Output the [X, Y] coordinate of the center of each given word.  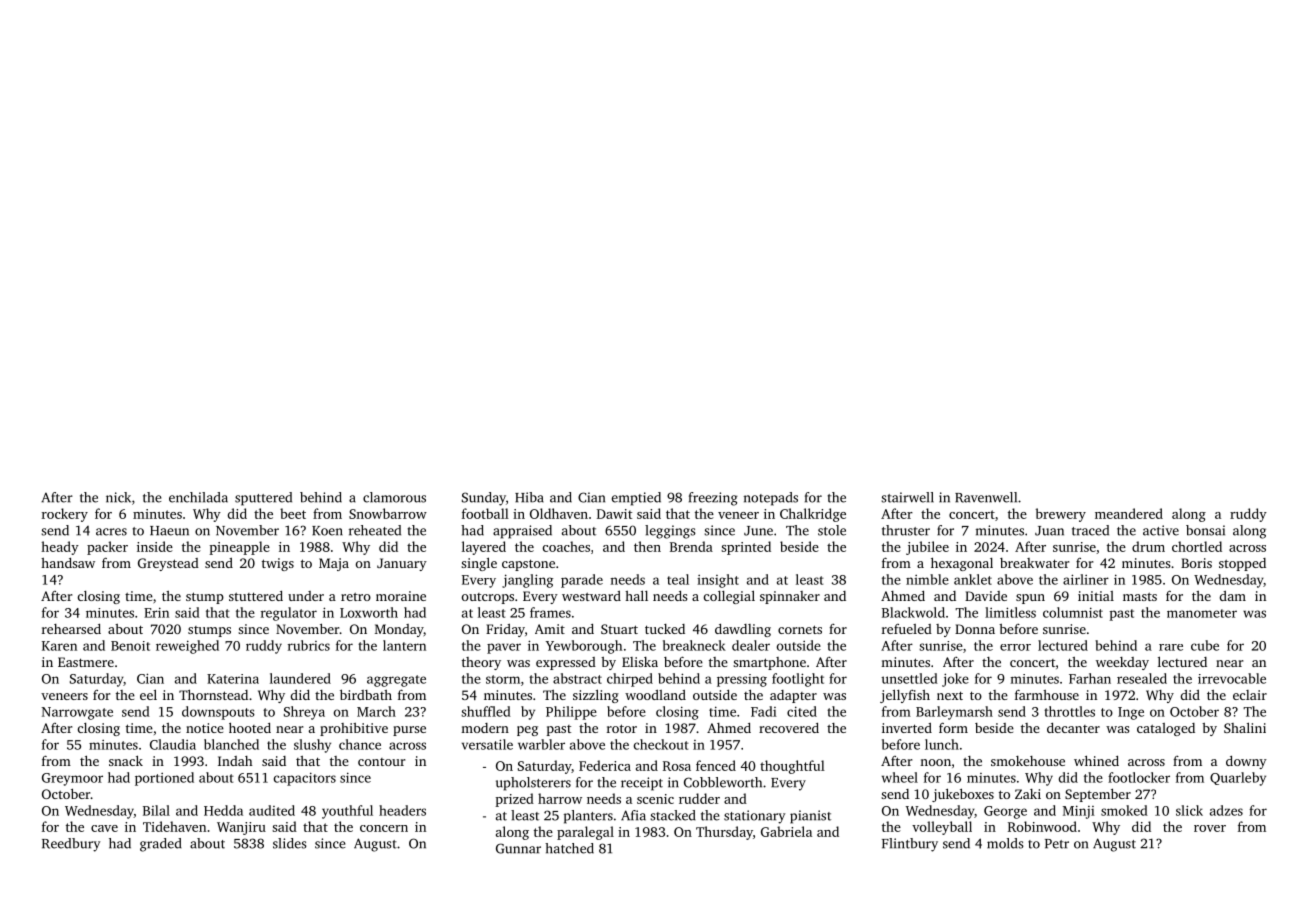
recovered [789, 728]
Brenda [691, 546]
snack [126, 760]
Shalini [1245, 727]
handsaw [68, 563]
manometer [1202, 613]
